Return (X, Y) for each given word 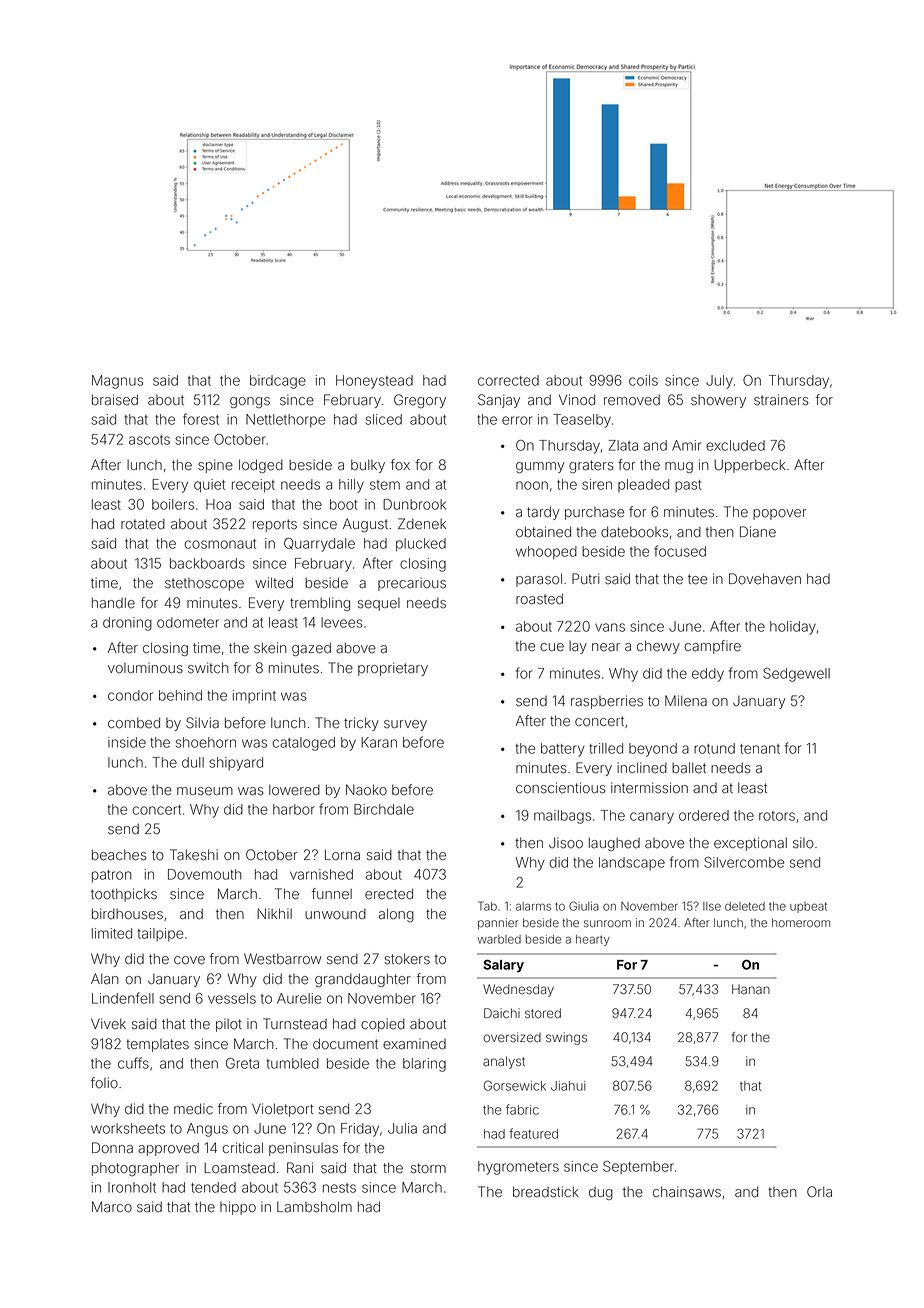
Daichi (502, 1013)
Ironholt (132, 1187)
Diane (758, 532)
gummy (540, 467)
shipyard (236, 764)
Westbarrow (282, 959)
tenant (760, 749)
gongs (250, 402)
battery (563, 750)
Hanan (751, 989)
